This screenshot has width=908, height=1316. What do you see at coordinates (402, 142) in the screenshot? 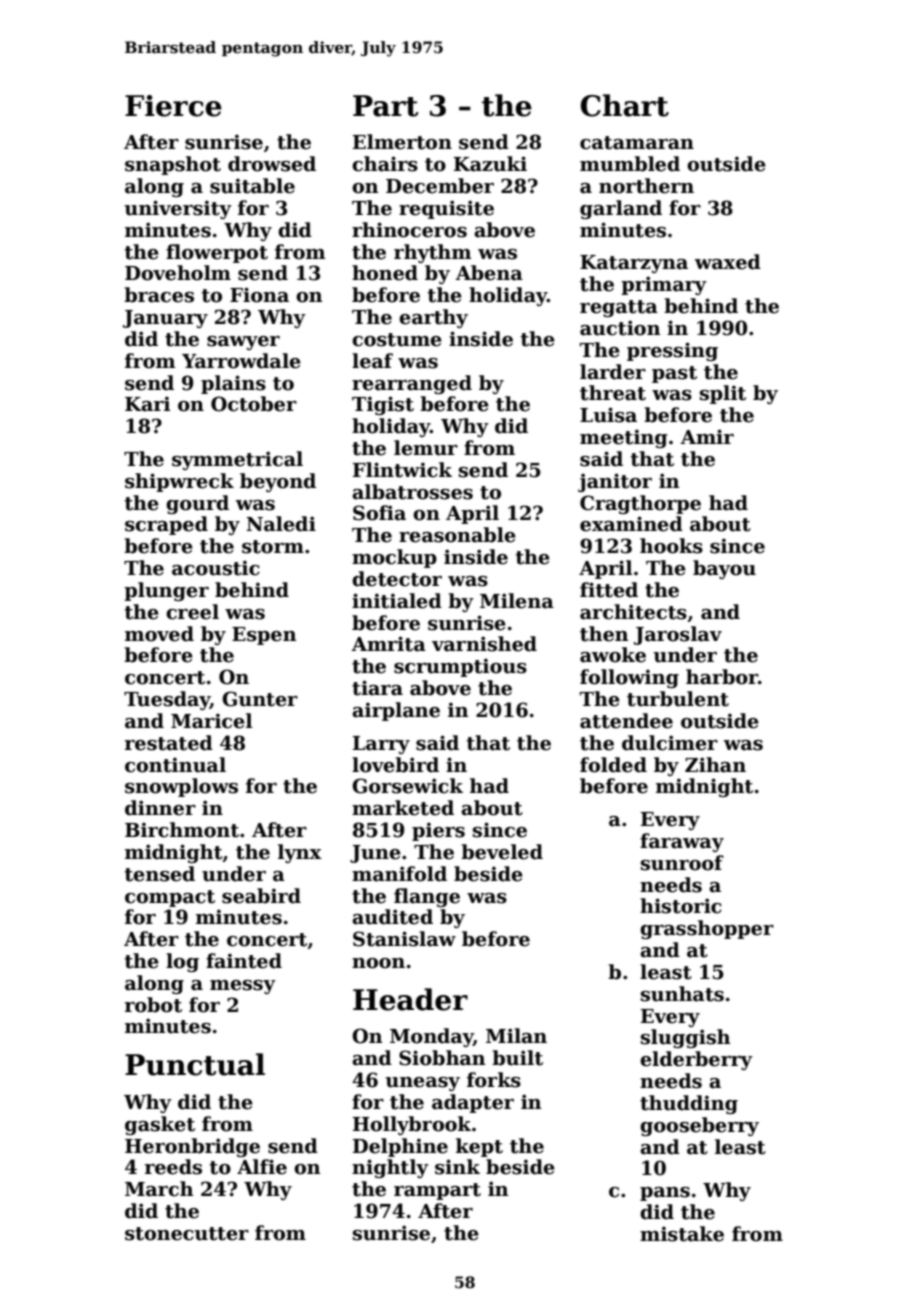
I see `Elmerton` at bounding box center [402, 142].
